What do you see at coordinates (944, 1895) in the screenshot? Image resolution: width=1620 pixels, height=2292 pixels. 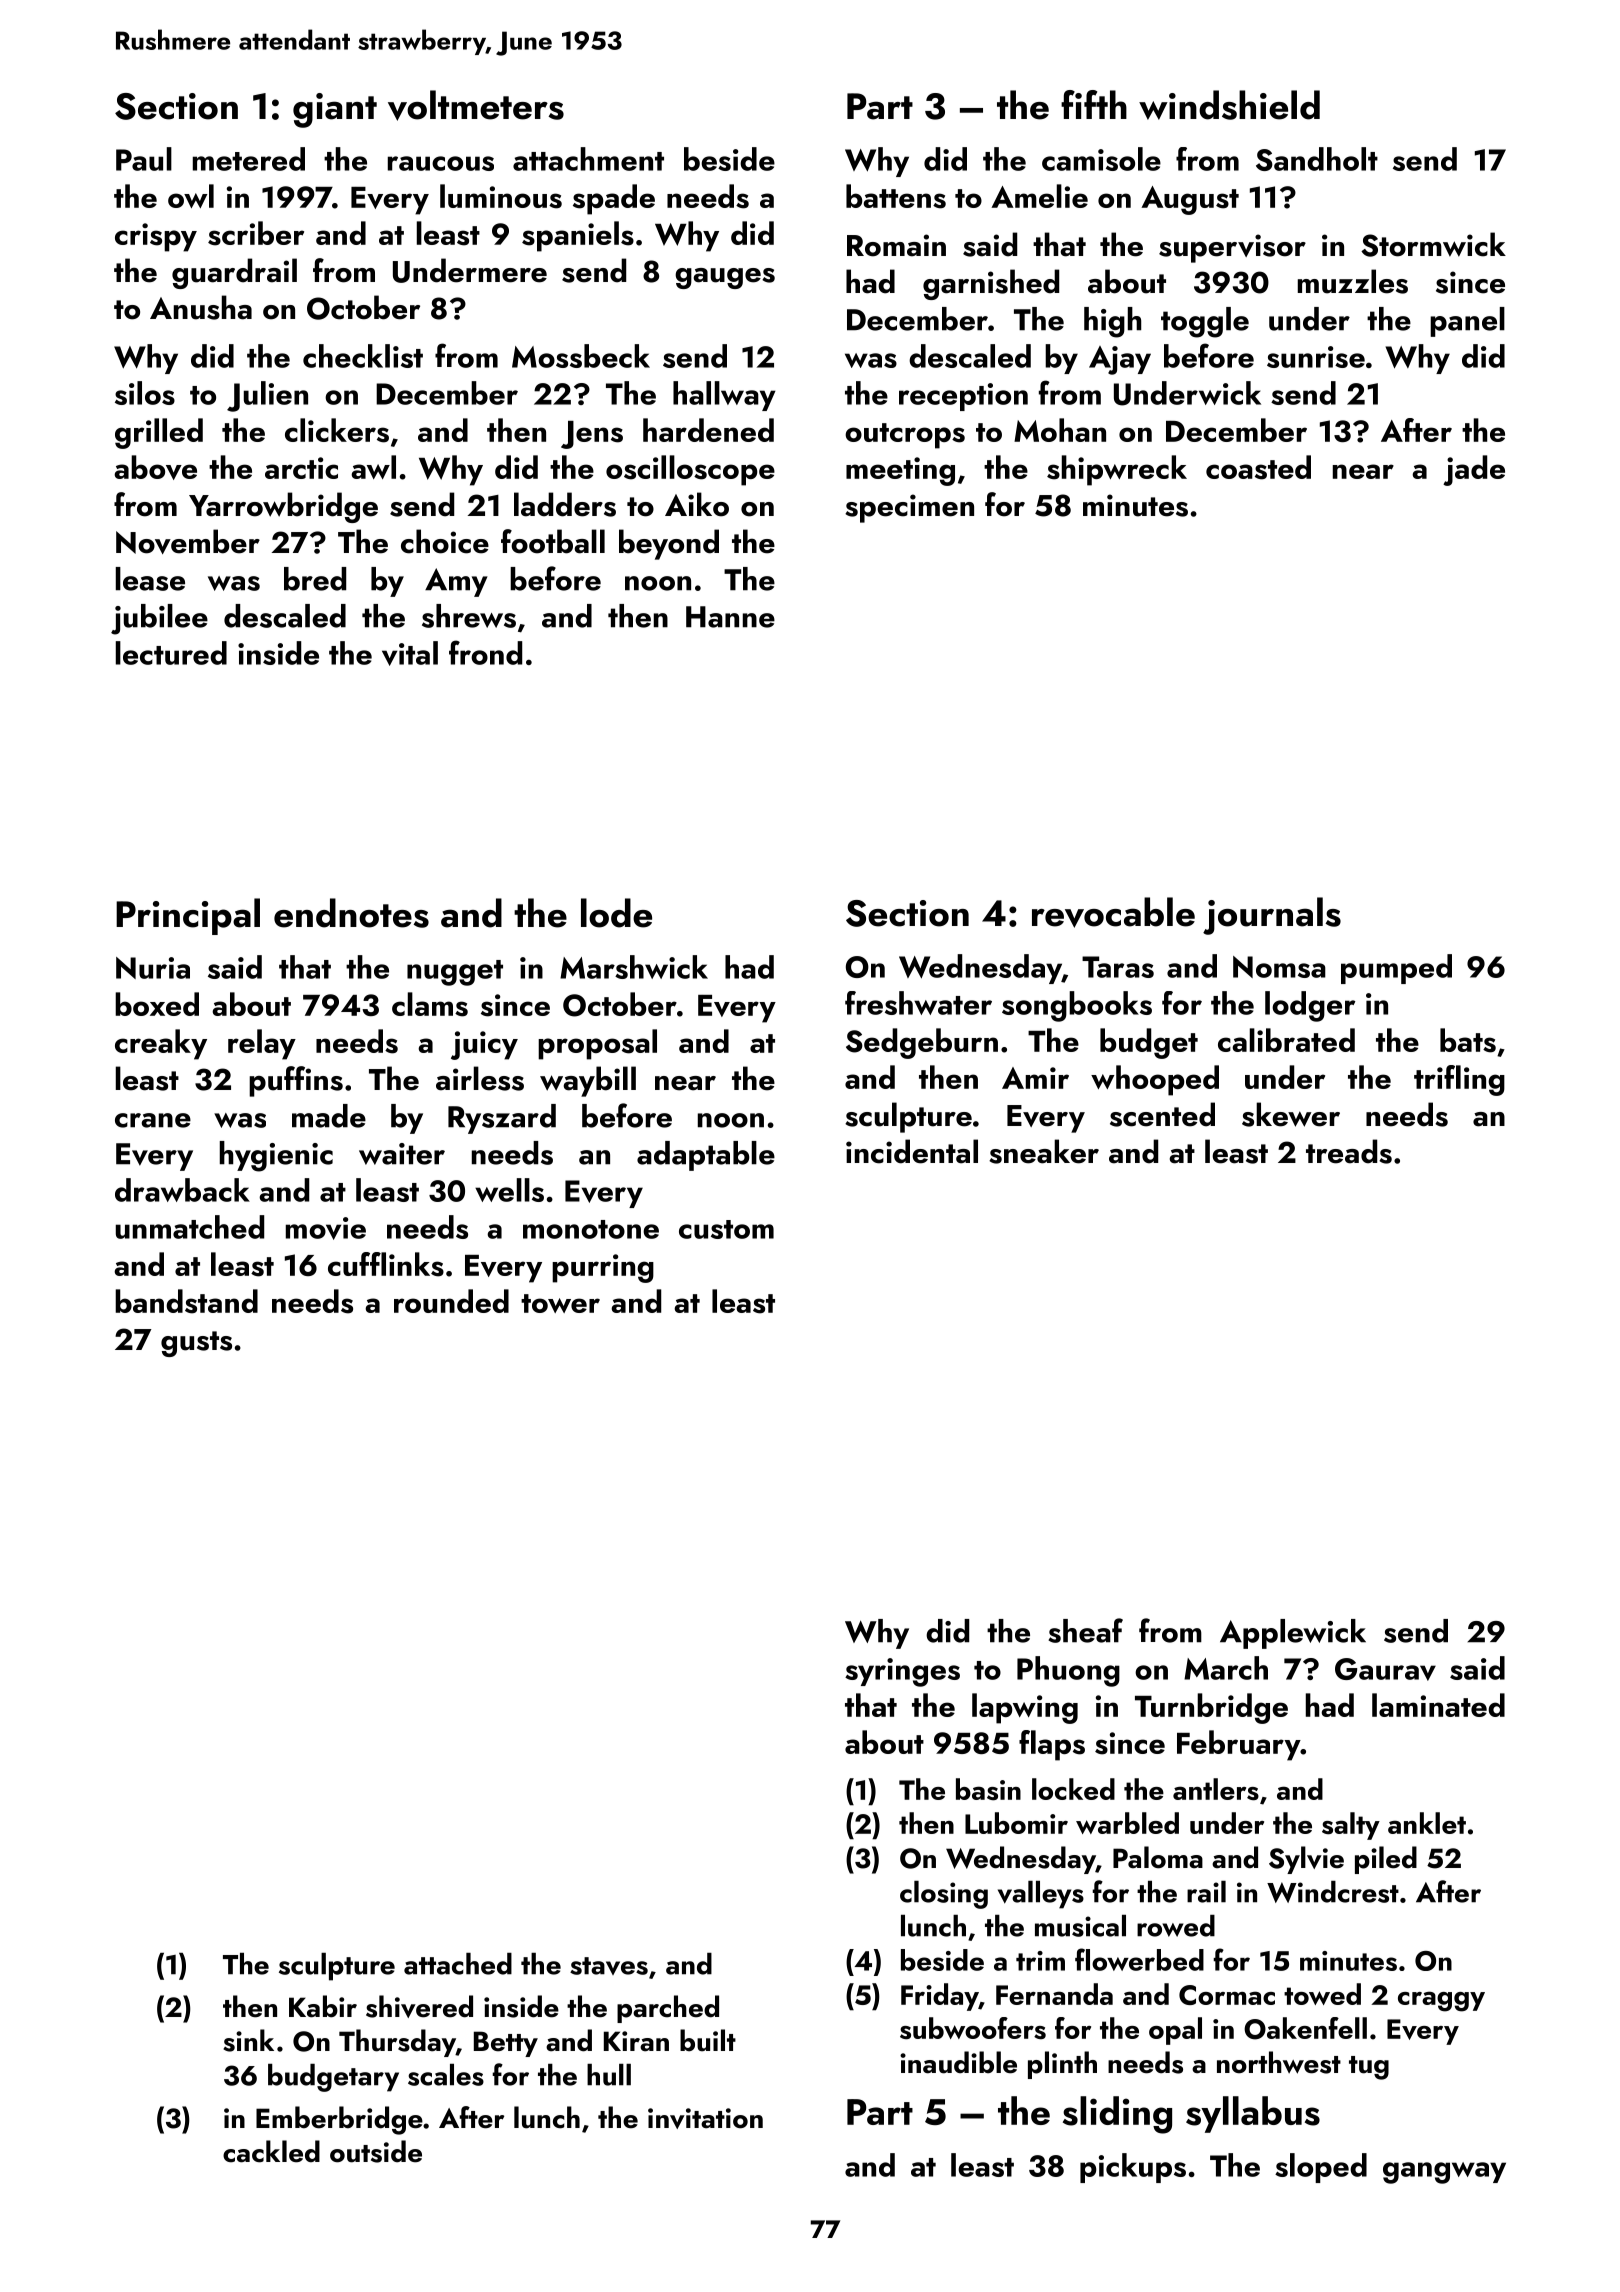 I see `closing` at bounding box center [944, 1895].
